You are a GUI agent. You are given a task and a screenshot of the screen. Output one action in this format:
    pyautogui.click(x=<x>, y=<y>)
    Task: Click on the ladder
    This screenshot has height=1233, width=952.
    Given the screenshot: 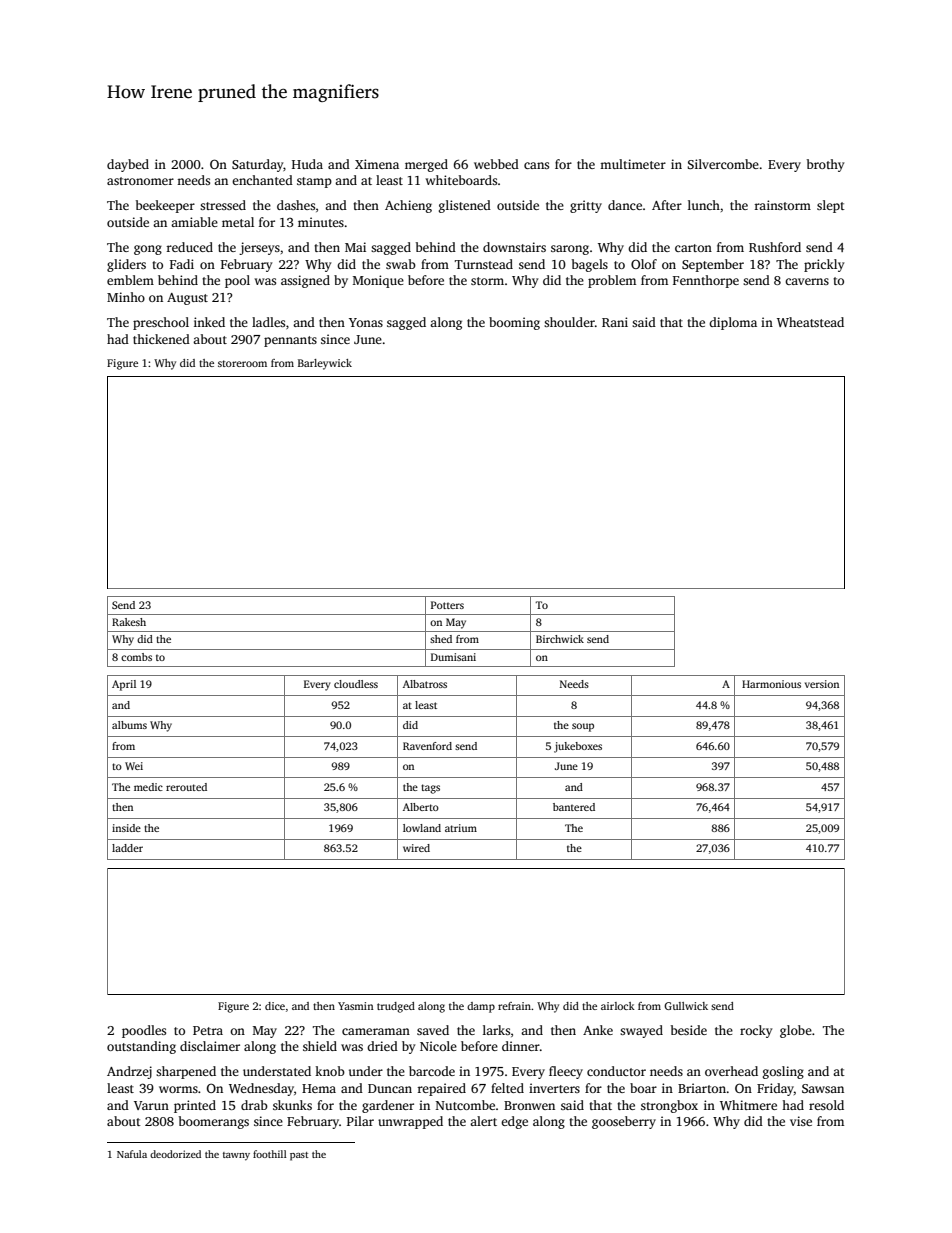 What is the action you would take?
    pyautogui.click(x=127, y=848)
